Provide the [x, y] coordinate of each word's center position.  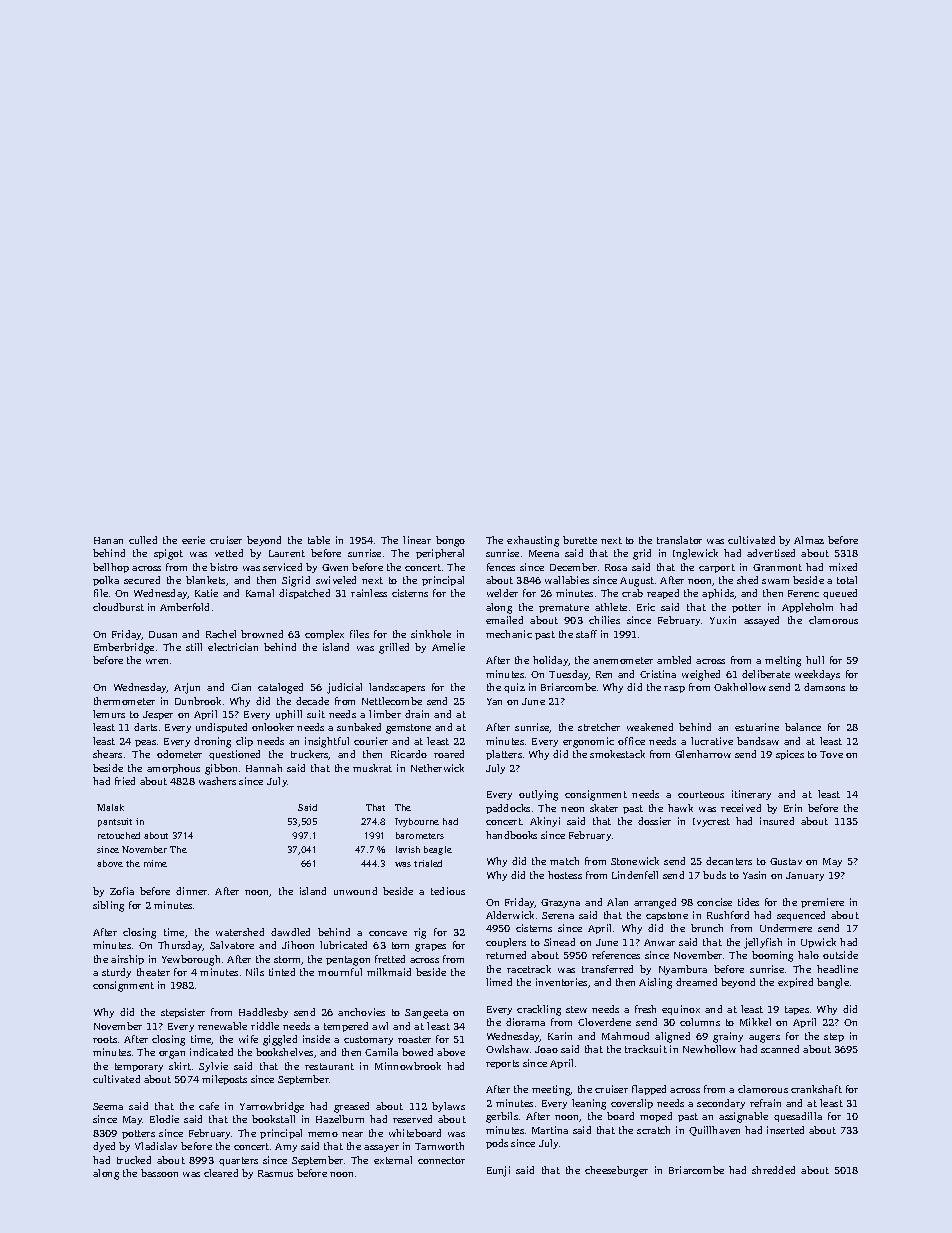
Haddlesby [263, 1013]
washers [217, 781]
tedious [448, 891]
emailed [504, 620]
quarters [238, 1161]
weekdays [817, 675]
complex [324, 635]
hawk [680, 808]
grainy [728, 1037]
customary [368, 1040]
